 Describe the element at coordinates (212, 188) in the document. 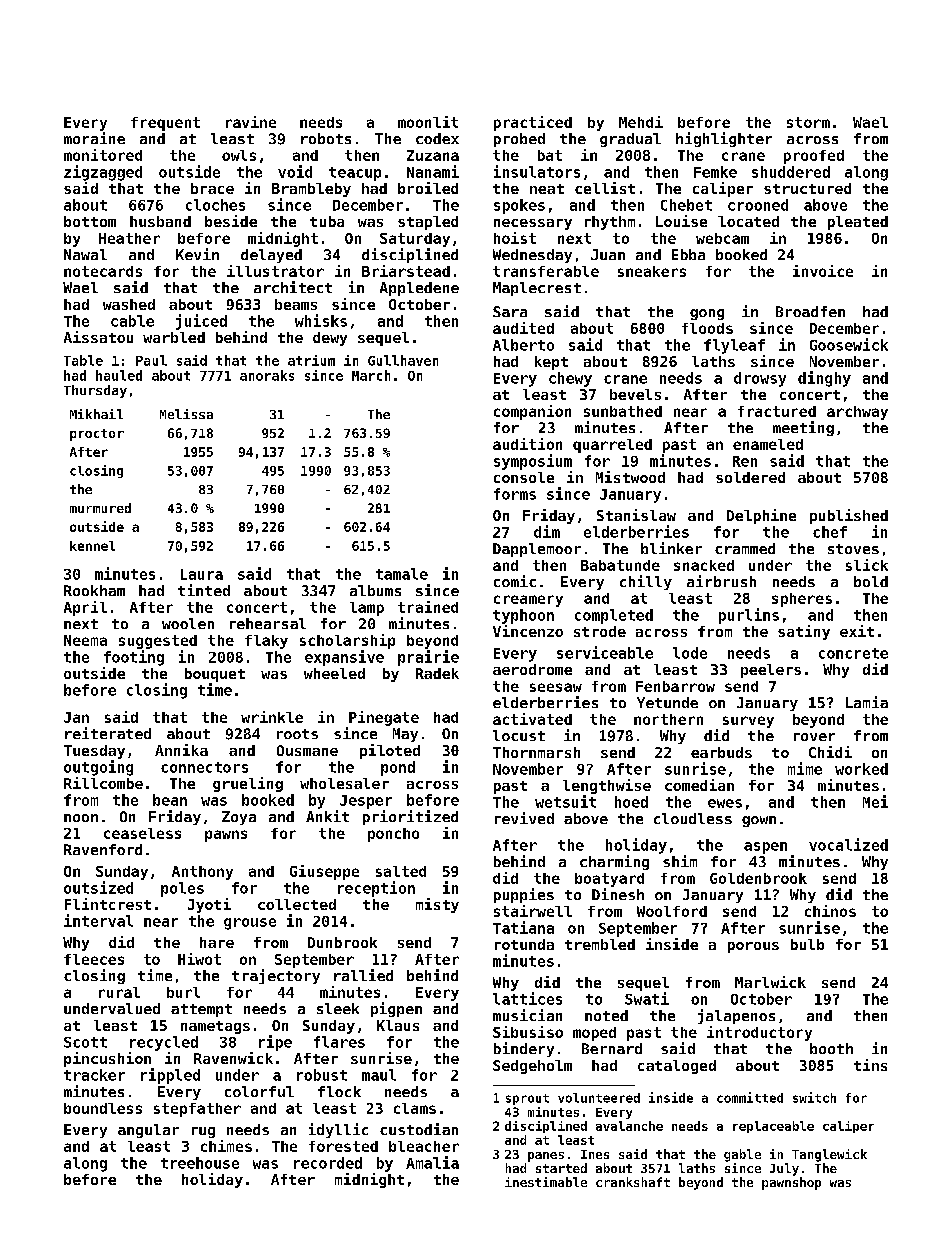

I see `brace` at that location.
